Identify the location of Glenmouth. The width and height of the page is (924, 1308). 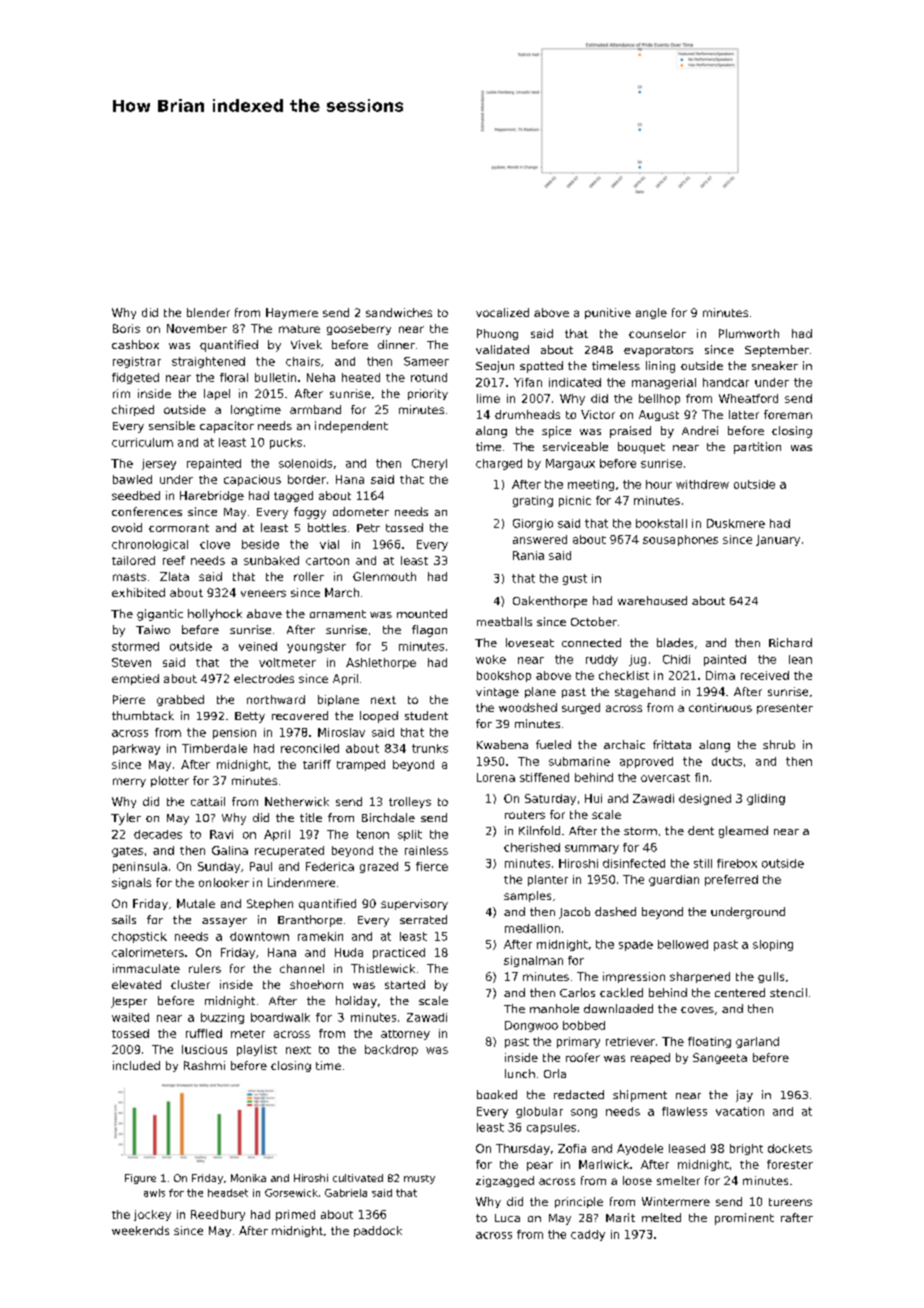
(384, 576).
